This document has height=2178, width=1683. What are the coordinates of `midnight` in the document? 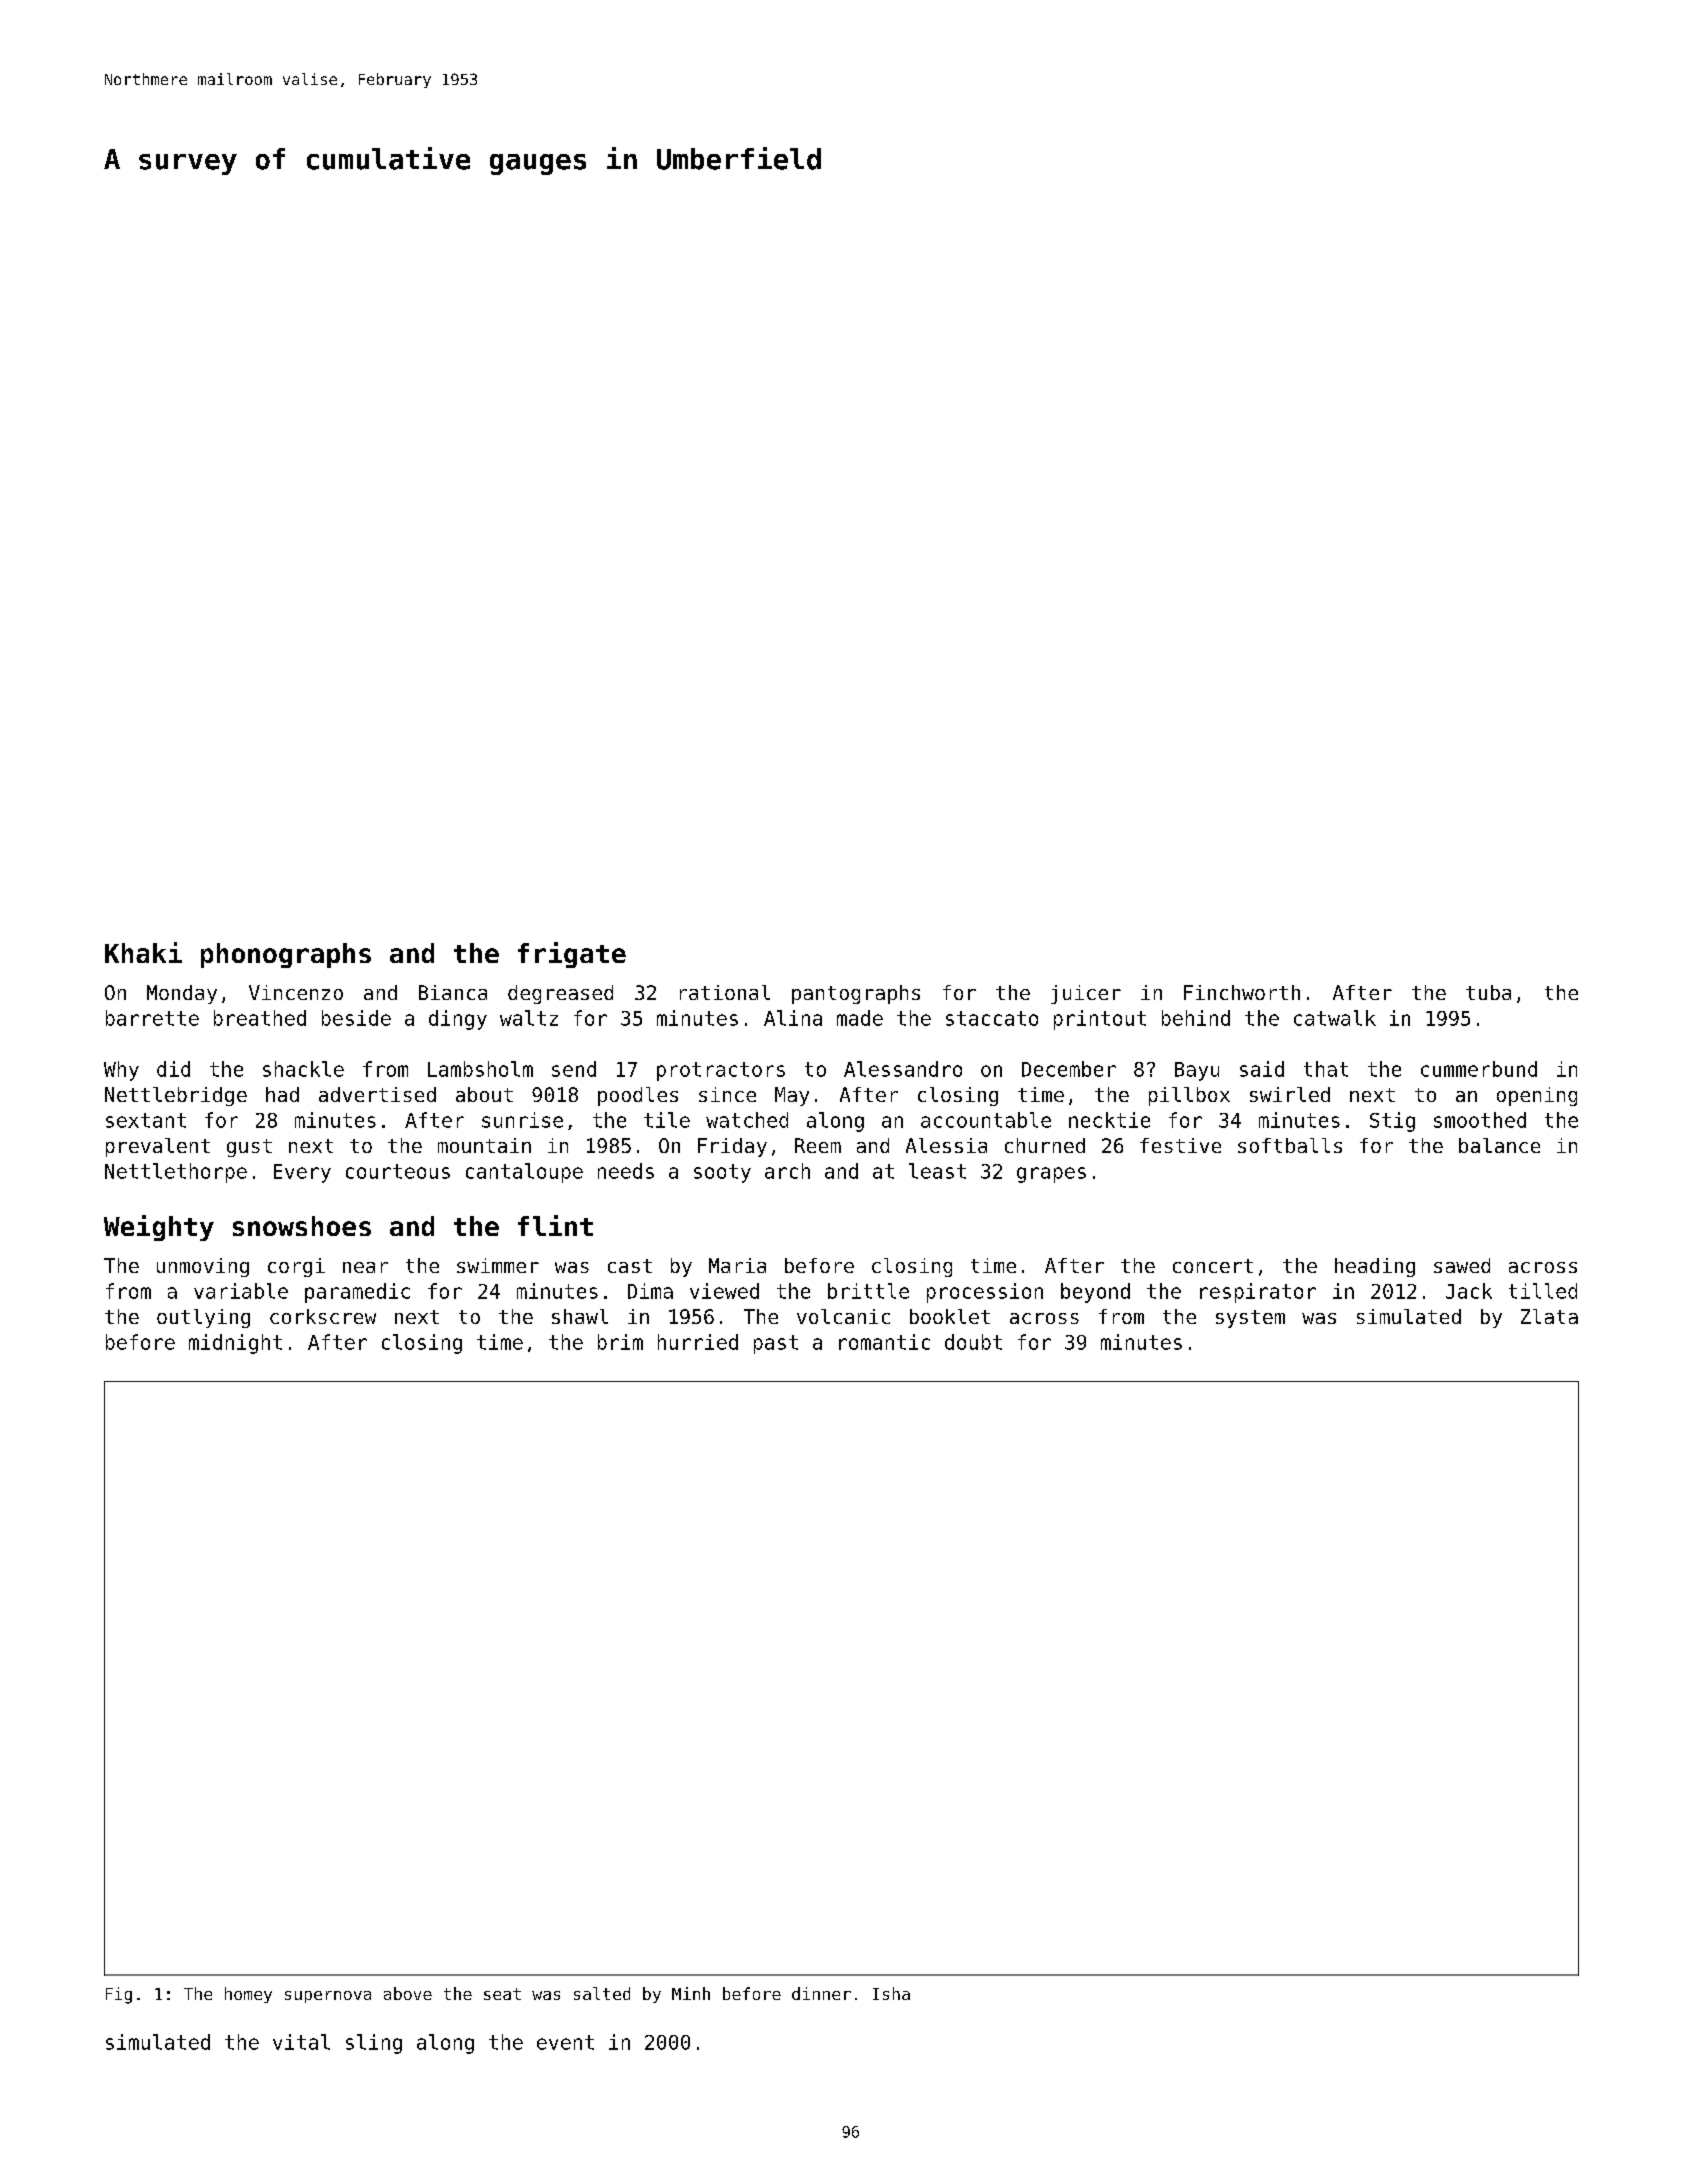 It's located at (235, 1344).
